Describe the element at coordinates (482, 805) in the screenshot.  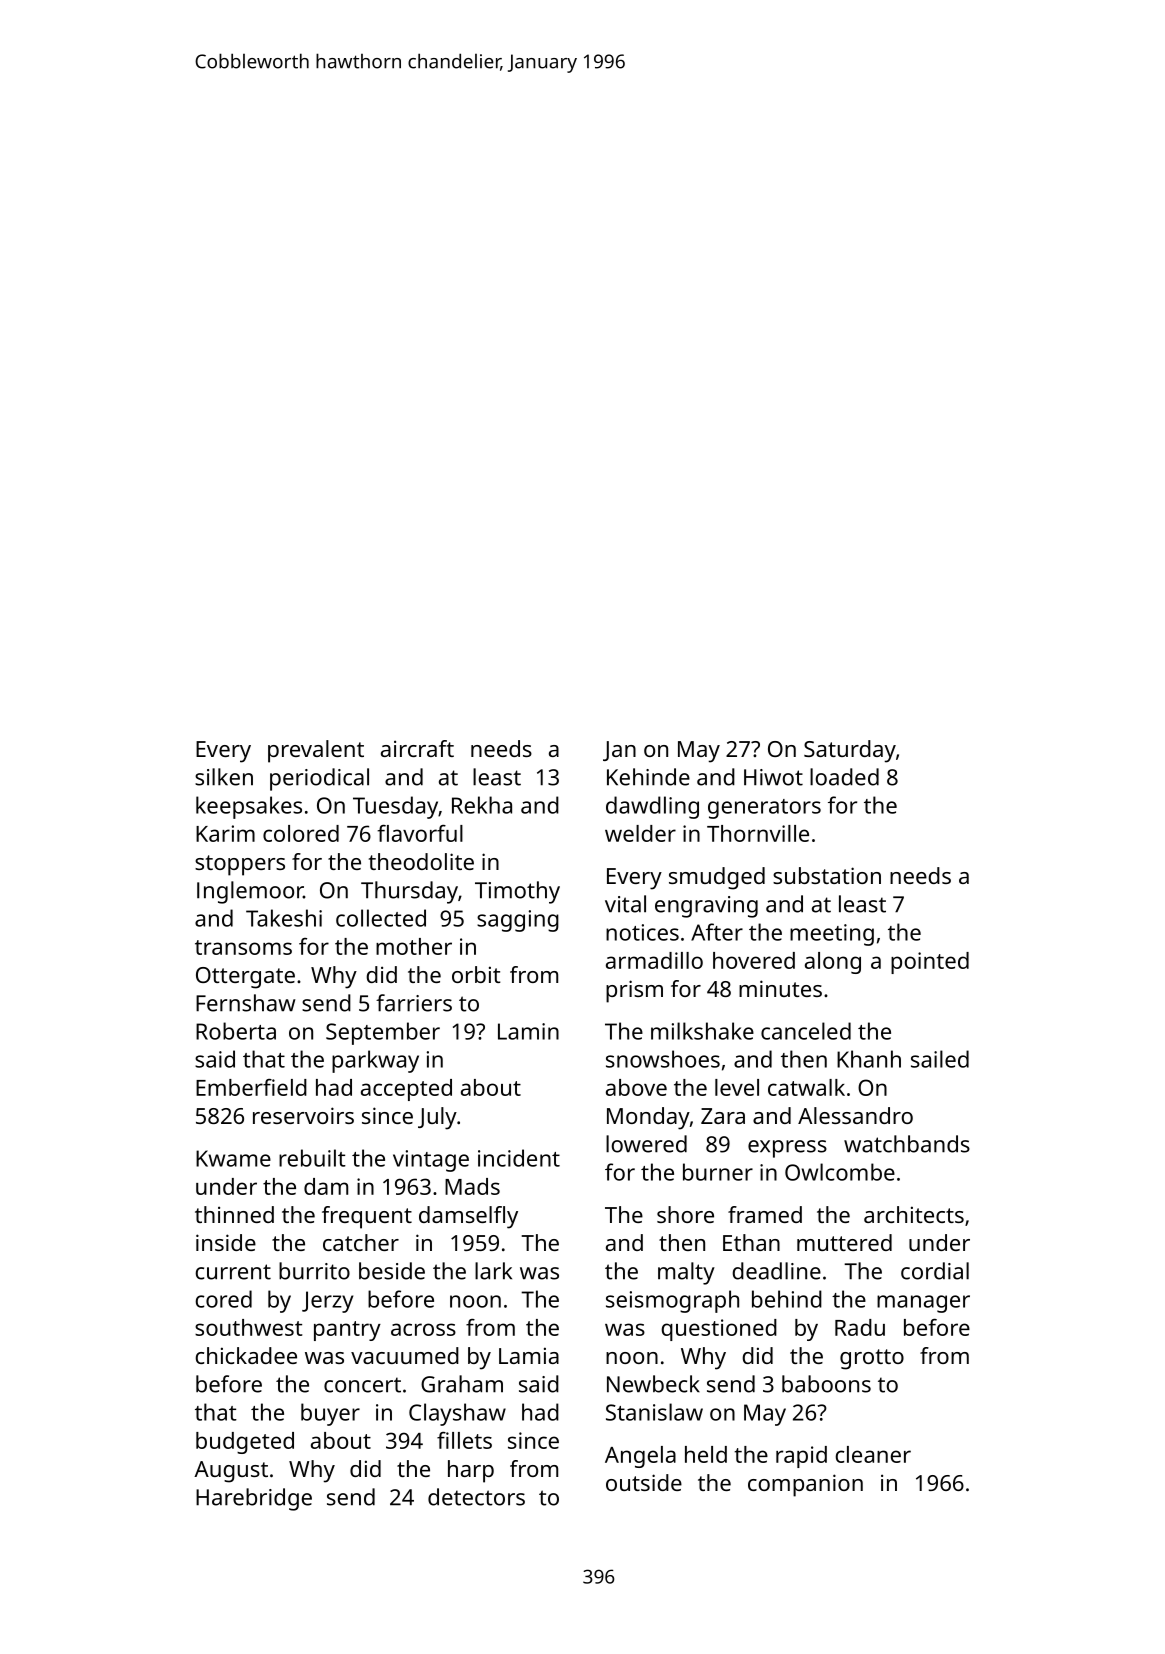
I see `Rekha` at that location.
